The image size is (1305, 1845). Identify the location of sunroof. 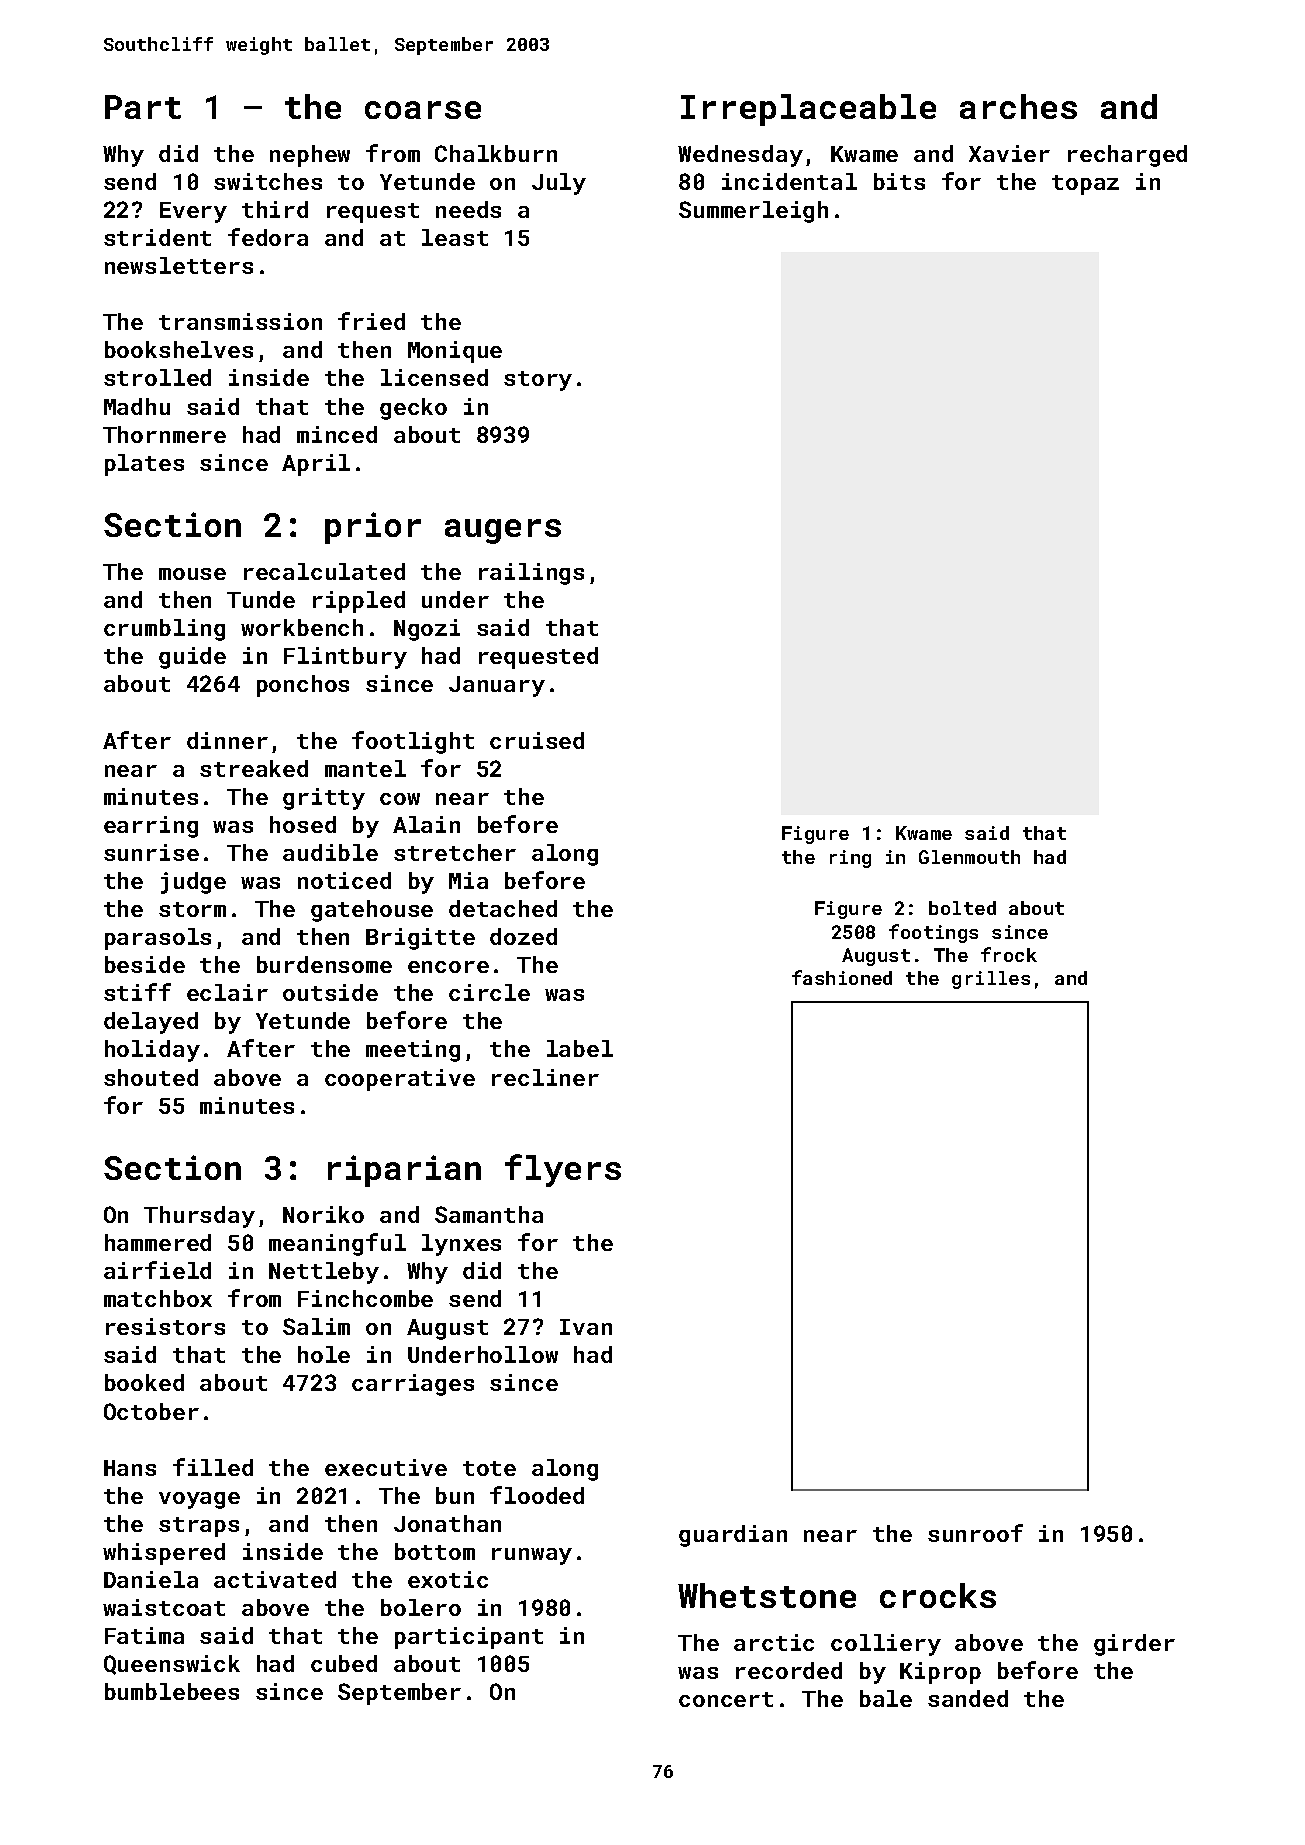
(975, 1533).
